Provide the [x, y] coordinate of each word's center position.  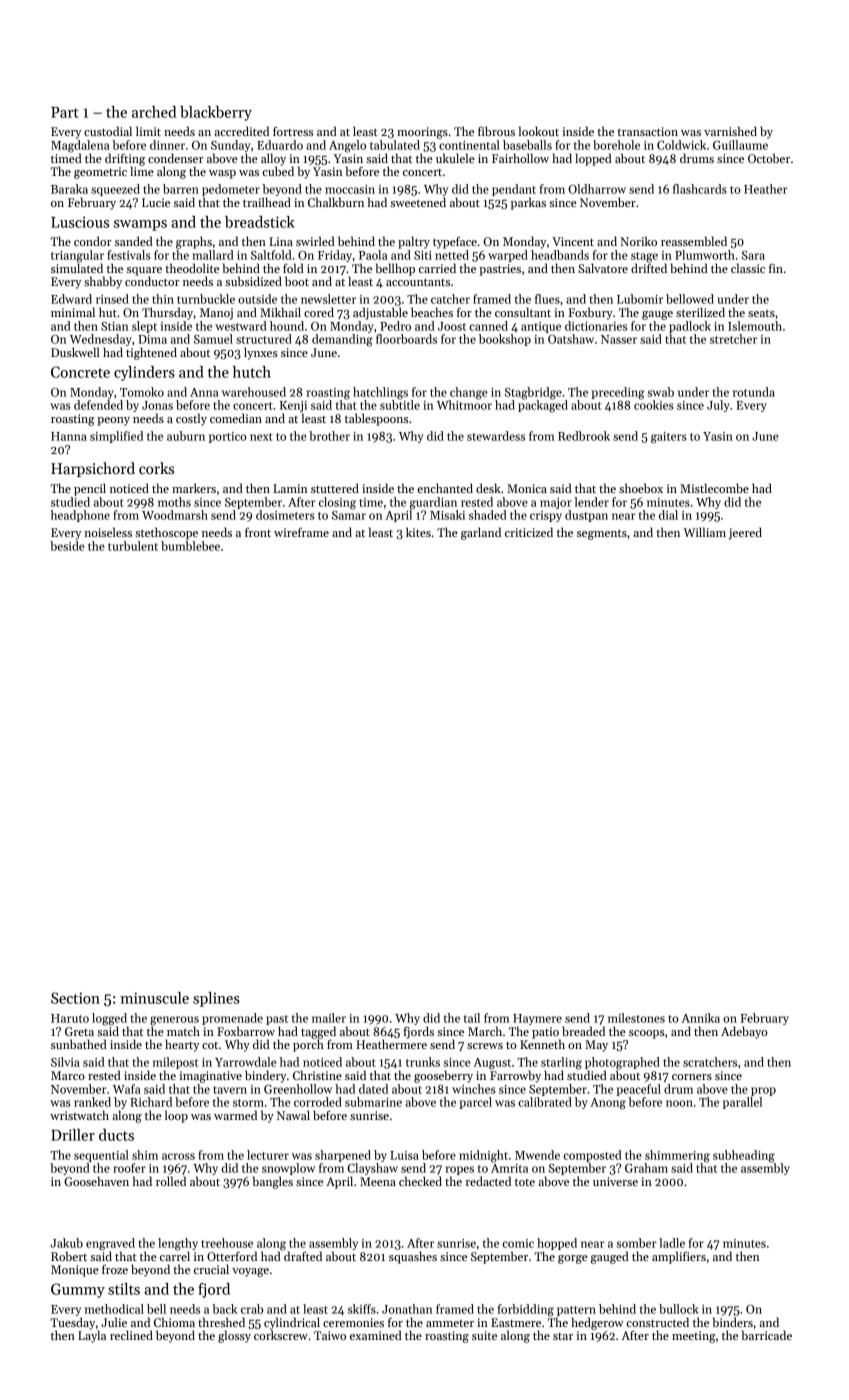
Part [65, 112]
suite [484, 1335]
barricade [767, 1335]
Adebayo [744, 1032]
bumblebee [190, 546]
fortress [293, 131]
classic [748, 268]
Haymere [537, 1019]
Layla [92, 1336]
